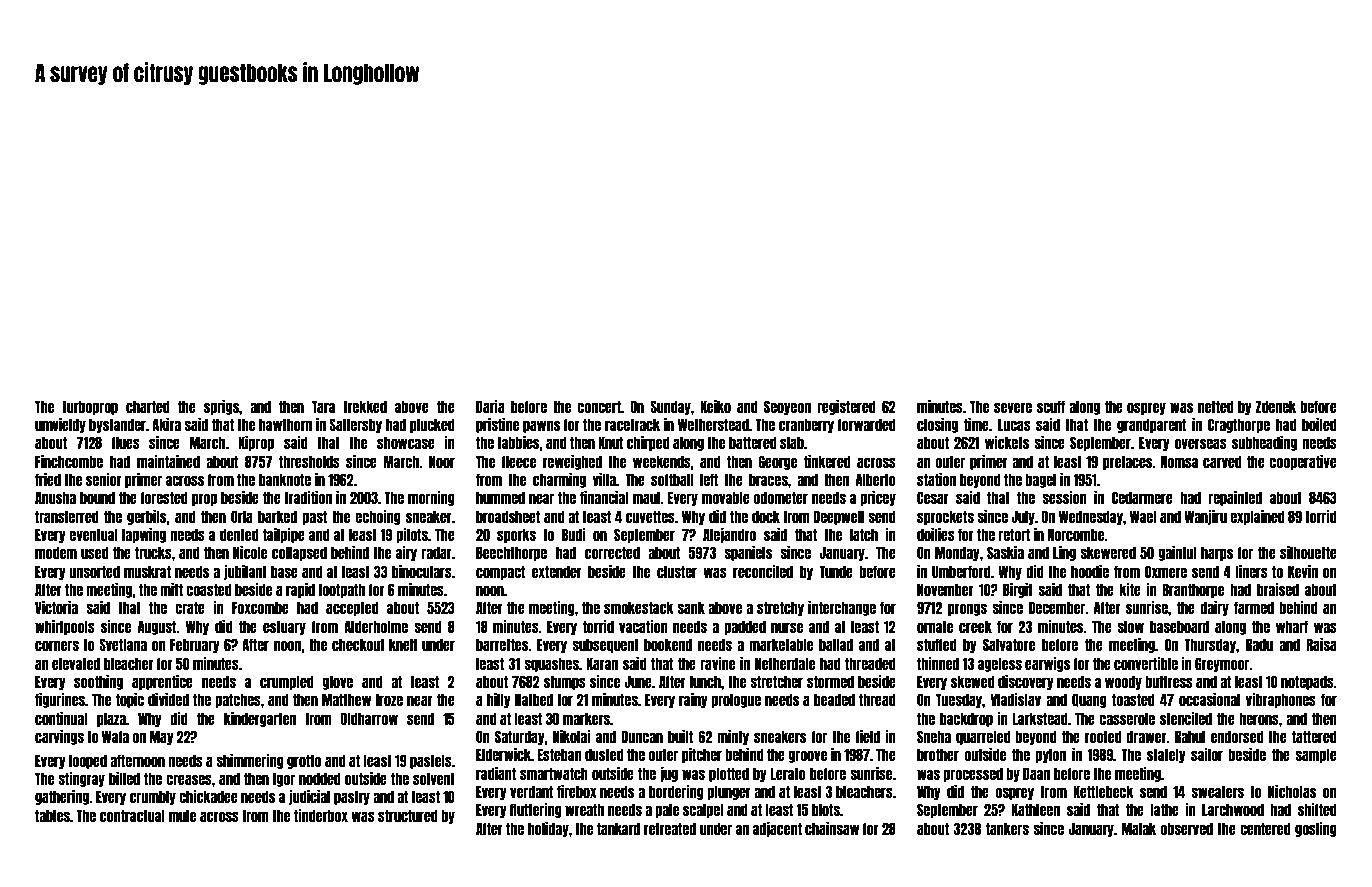 Image resolution: width=1372 pixels, height=887 pixels. I want to click on wickets, so click(1007, 442).
